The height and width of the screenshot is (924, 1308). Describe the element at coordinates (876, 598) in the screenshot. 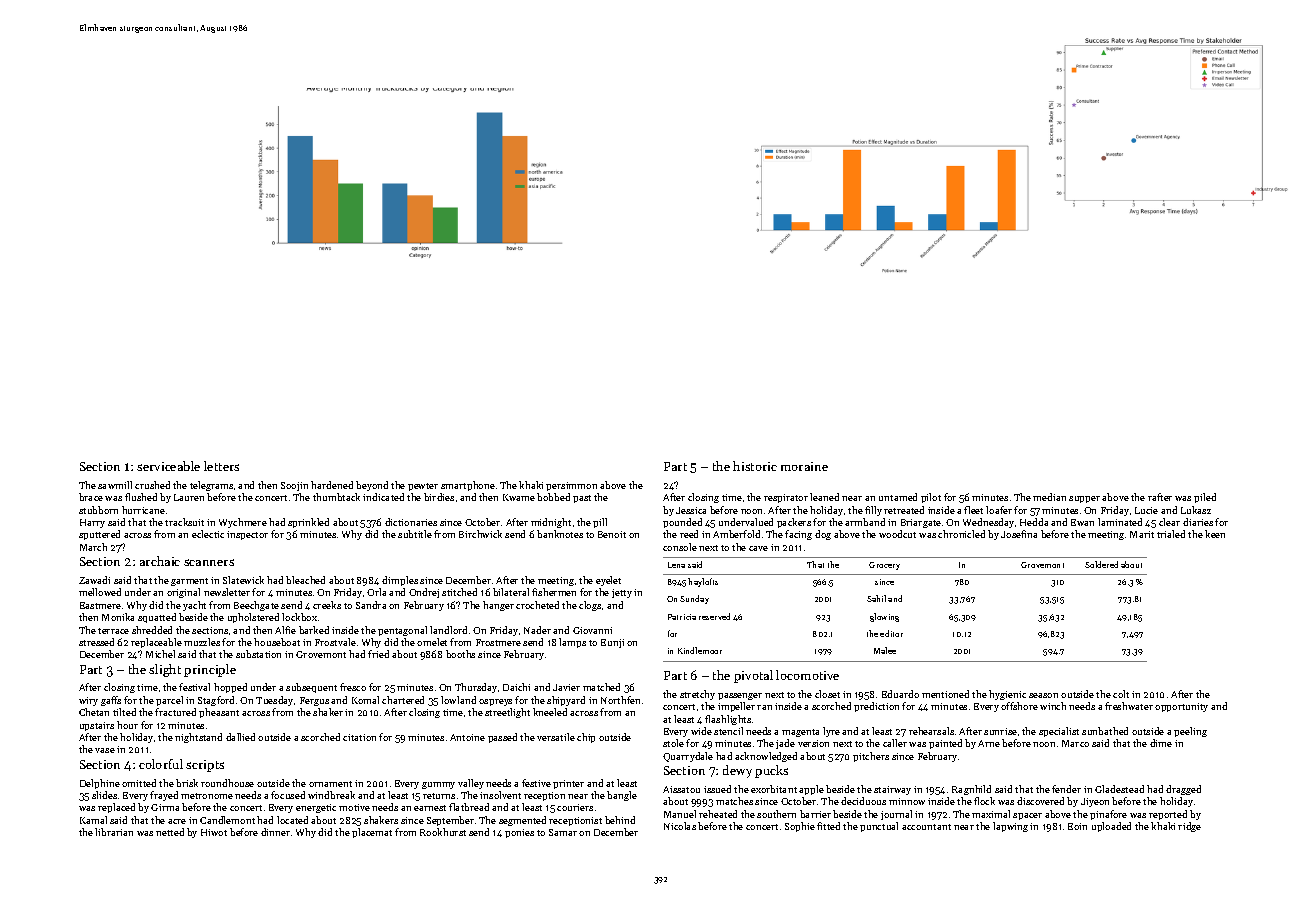

I see `Sahil` at that location.
